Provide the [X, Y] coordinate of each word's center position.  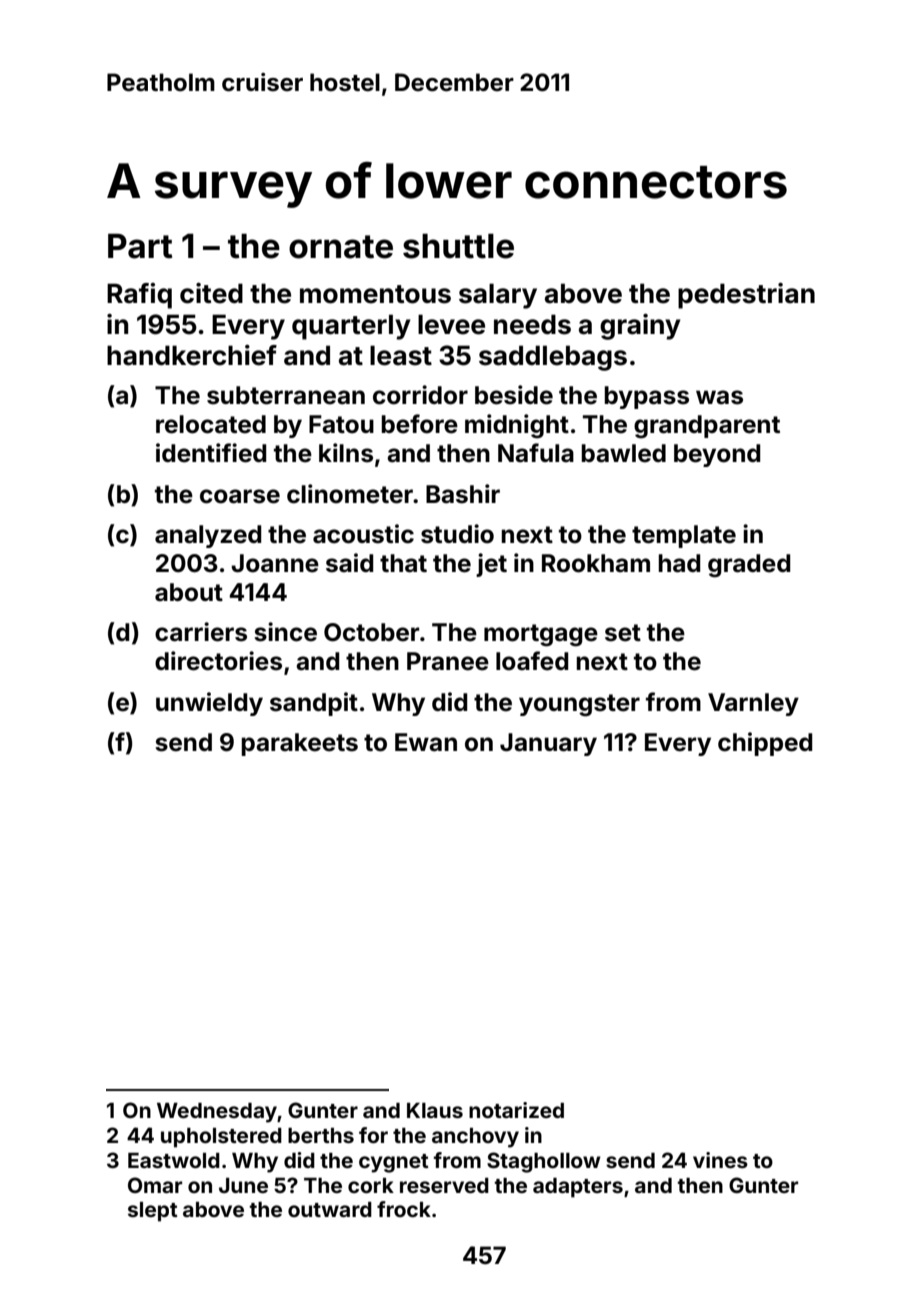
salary [498, 296]
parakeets [299, 744]
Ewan [426, 742]
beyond [717, 455]
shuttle [458, 246]
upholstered [221, 1138]
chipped [765, 744]
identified [211, 453]
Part [140, 246]
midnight [517, 426]
